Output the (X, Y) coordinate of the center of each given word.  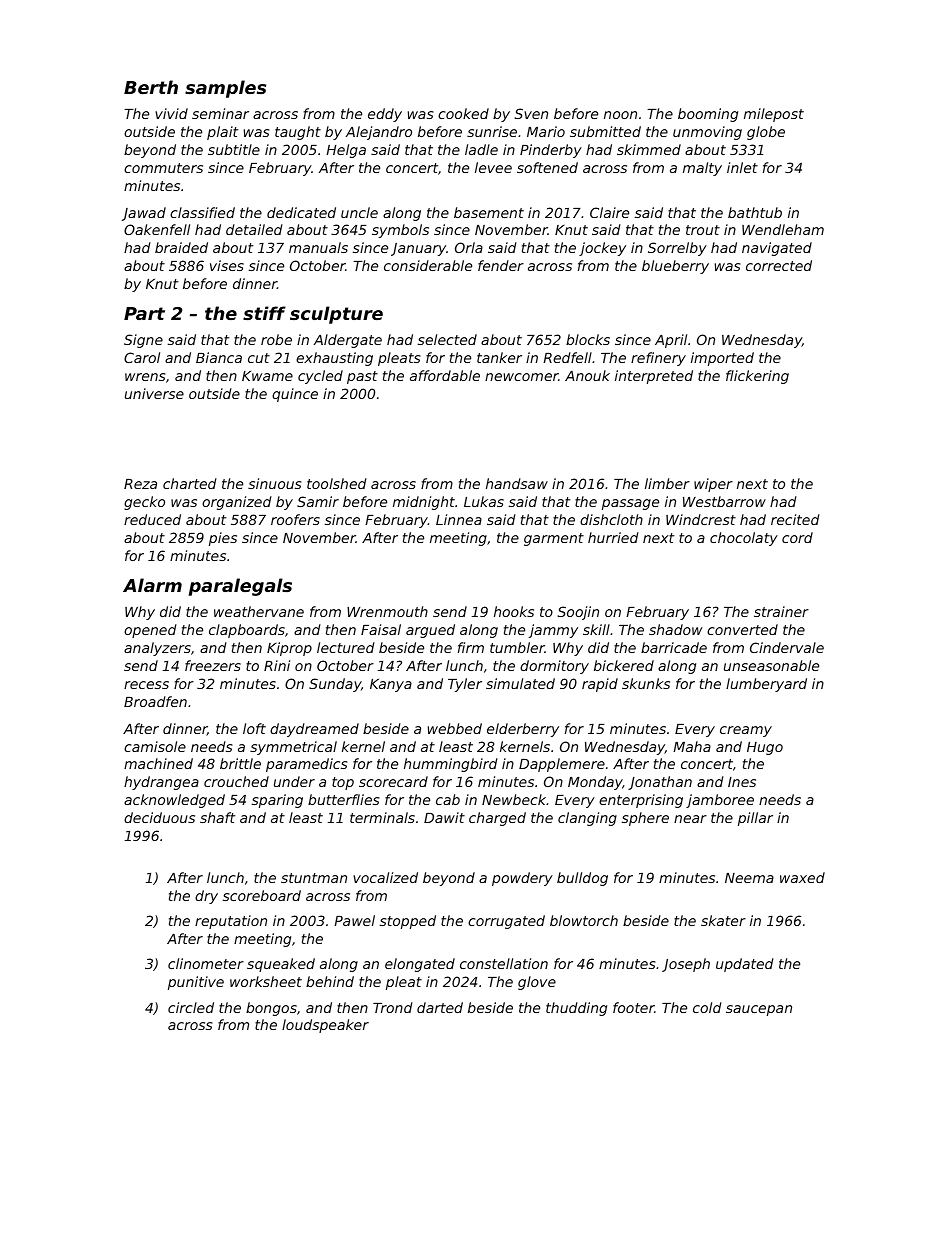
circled (191, 1007)
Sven (531, 113)
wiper (713, 485)
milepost (774, 115)
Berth (151, 87)
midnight (424, 503)
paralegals (240, 587)
